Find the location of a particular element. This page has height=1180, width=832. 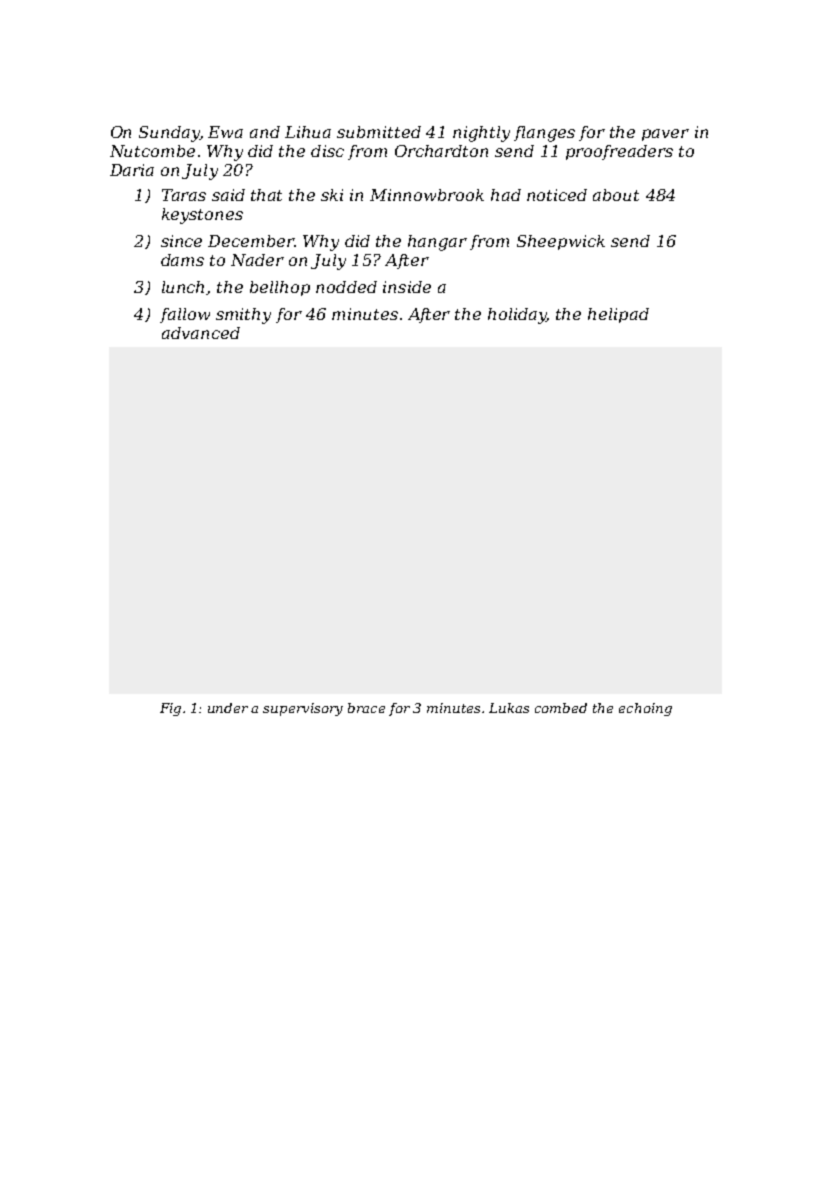

Lukas is located at coordinates (509, 708).
